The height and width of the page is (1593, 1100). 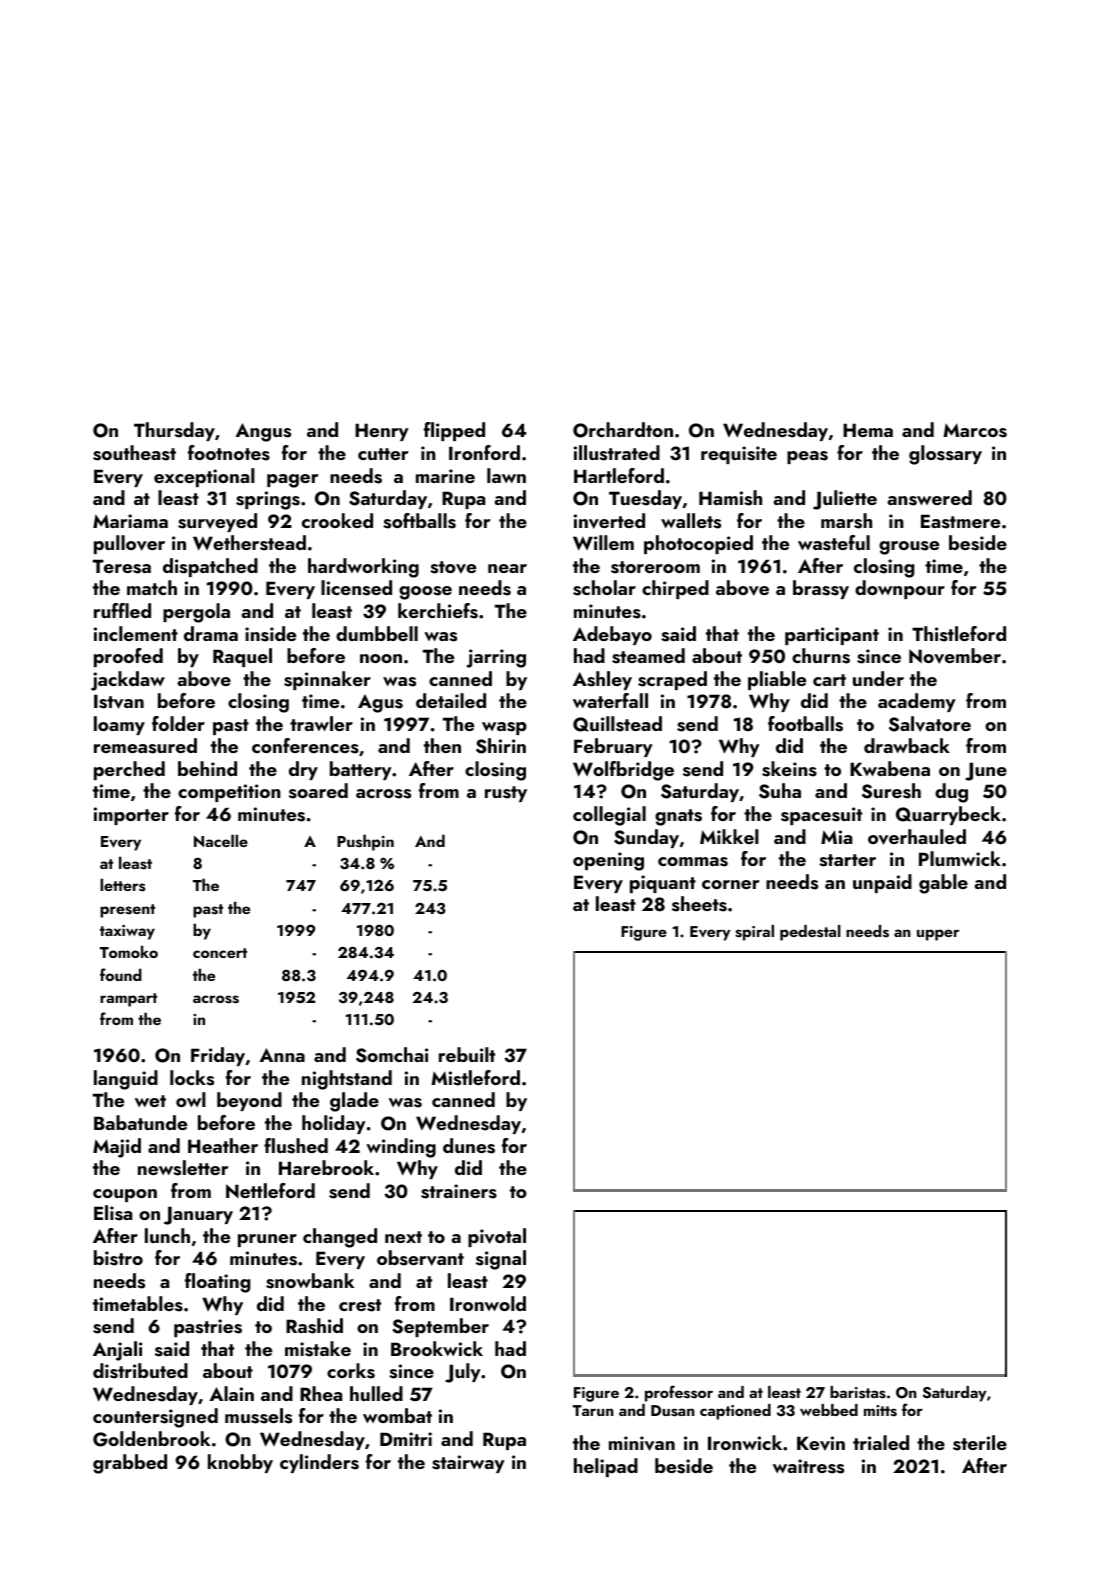 I want to click on Thursday, so click(x=174, y=431).
